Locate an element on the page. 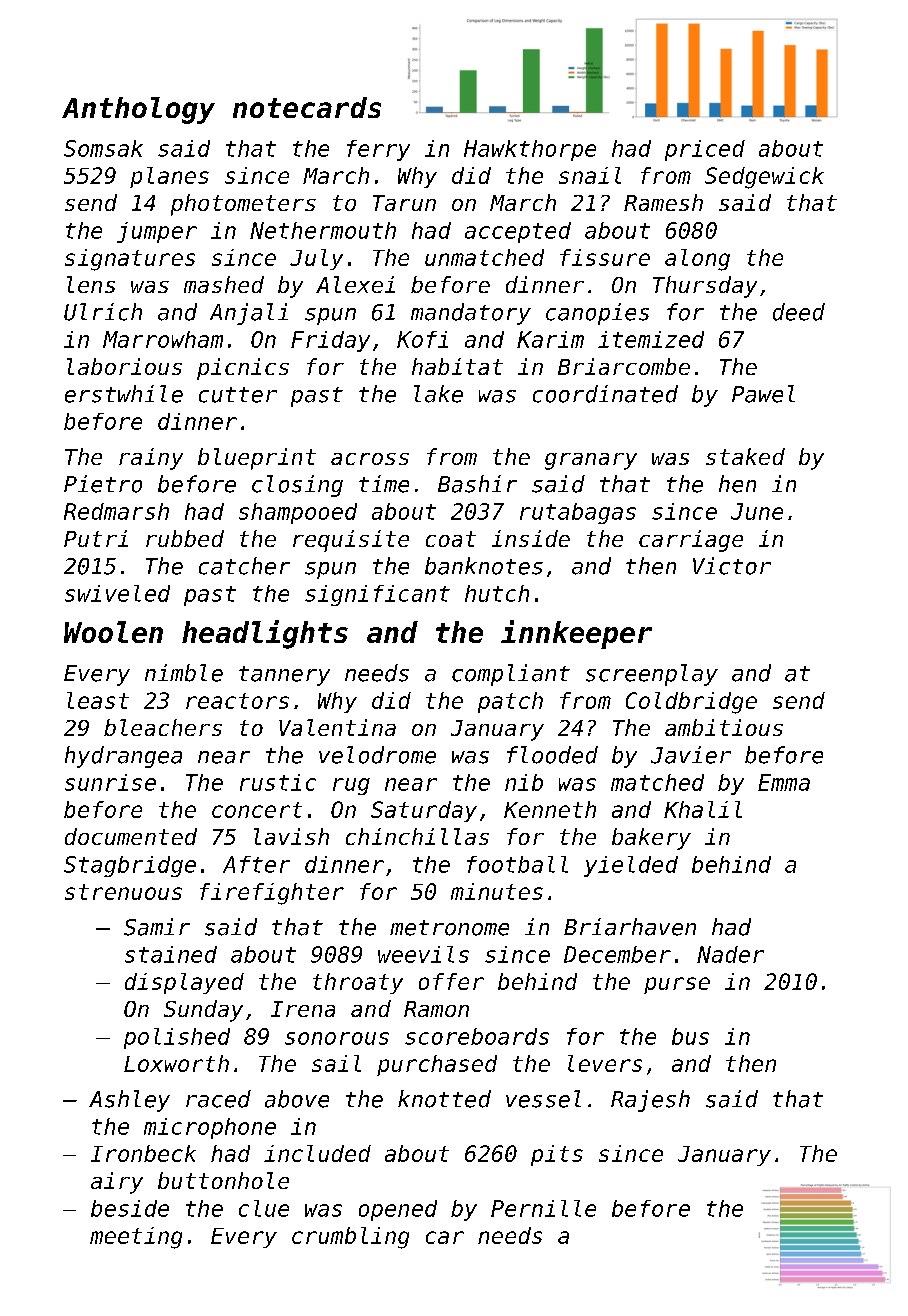 This image has width=908, height=1316. granary is located at coordinates (591, 461).
